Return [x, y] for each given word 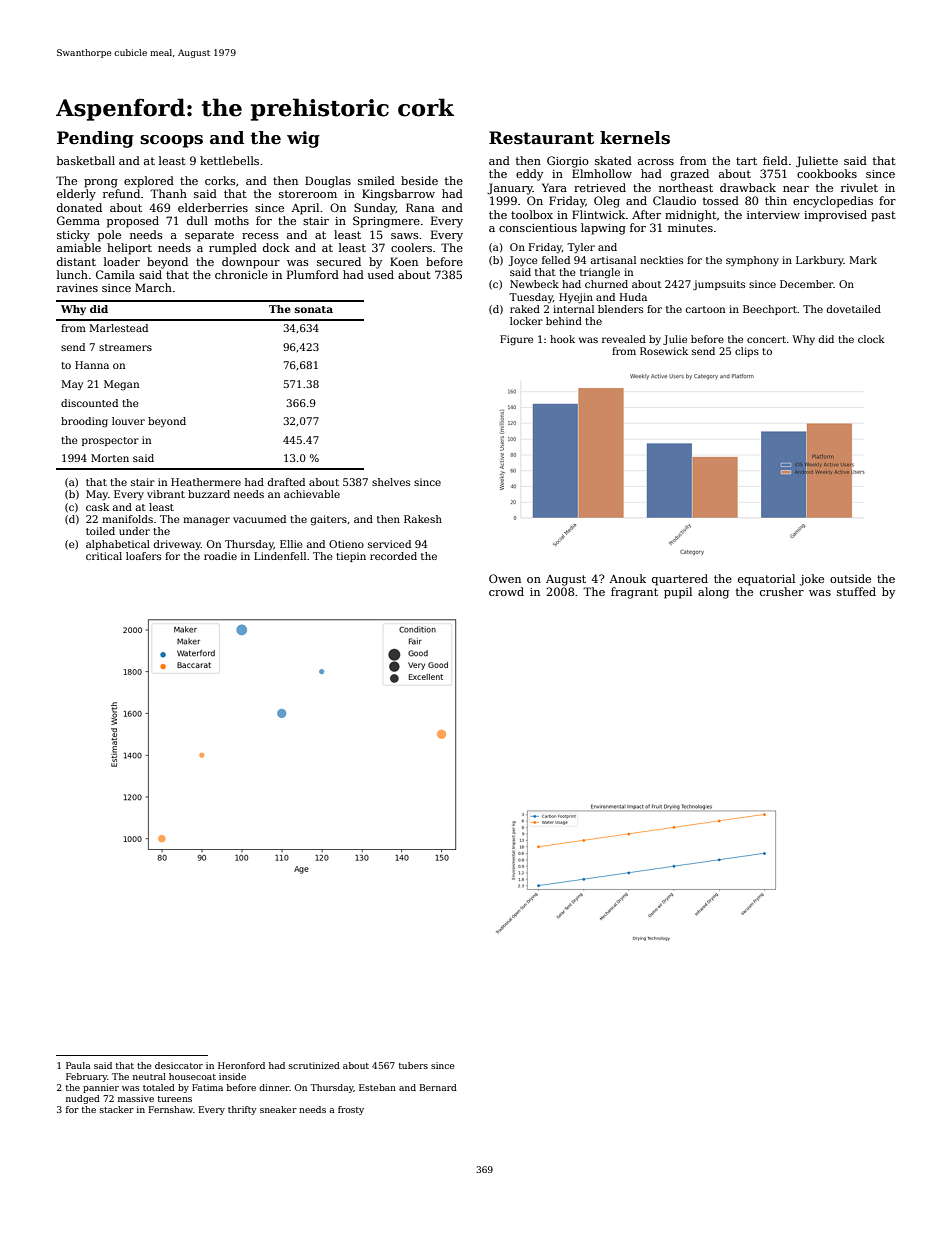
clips [747, 352]
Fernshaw [171, 1109]
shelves [391, 482]
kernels [635, 138]
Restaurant [541, 138]
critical [104, 556]
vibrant [166, 494]
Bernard [438, 1087]
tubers [413, 1065]
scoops [171, 141]
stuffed [856, 591]
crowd [506, 591]
